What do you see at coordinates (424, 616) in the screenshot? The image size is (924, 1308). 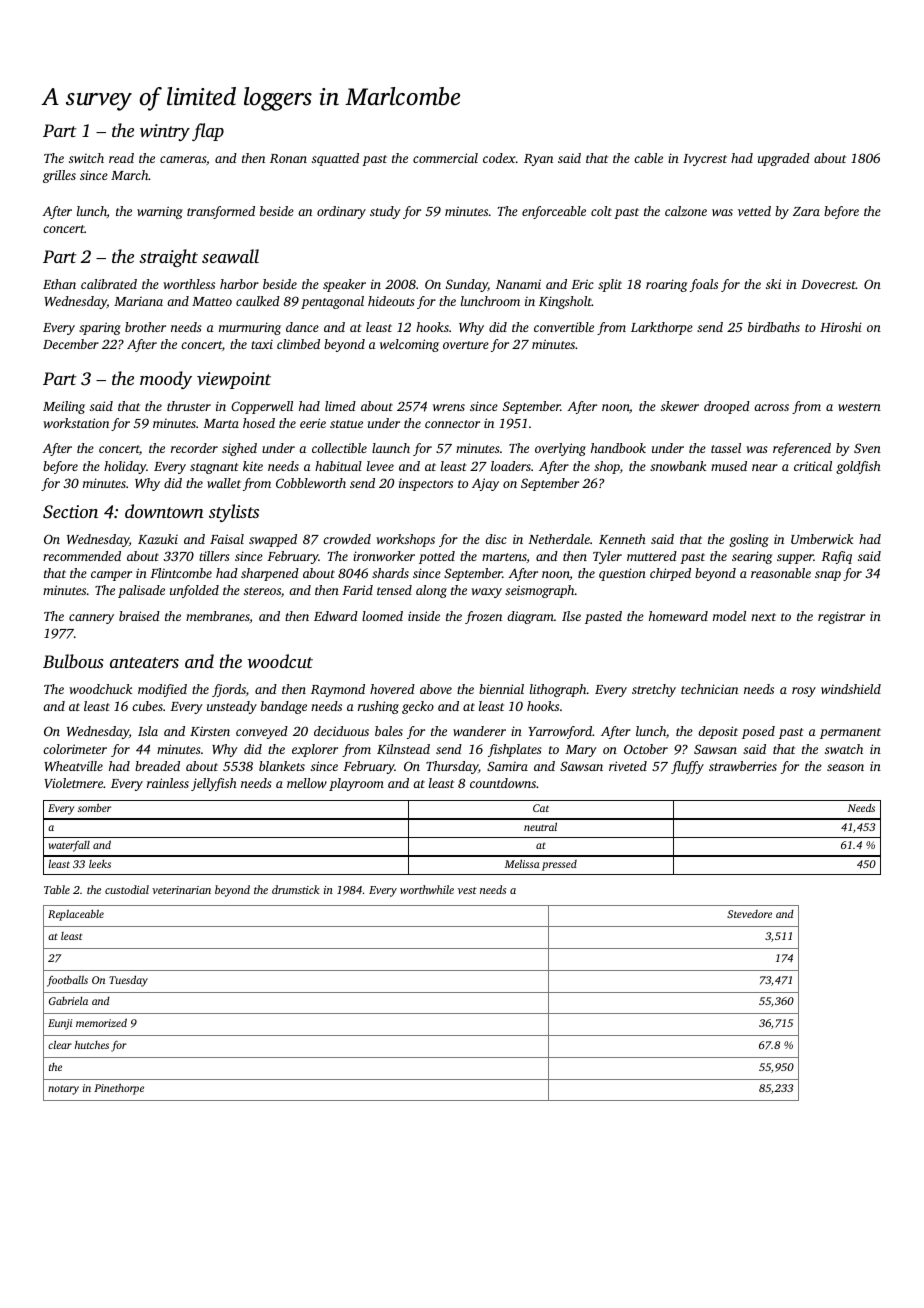 I see `inside` at bounding box center [424, 616].
